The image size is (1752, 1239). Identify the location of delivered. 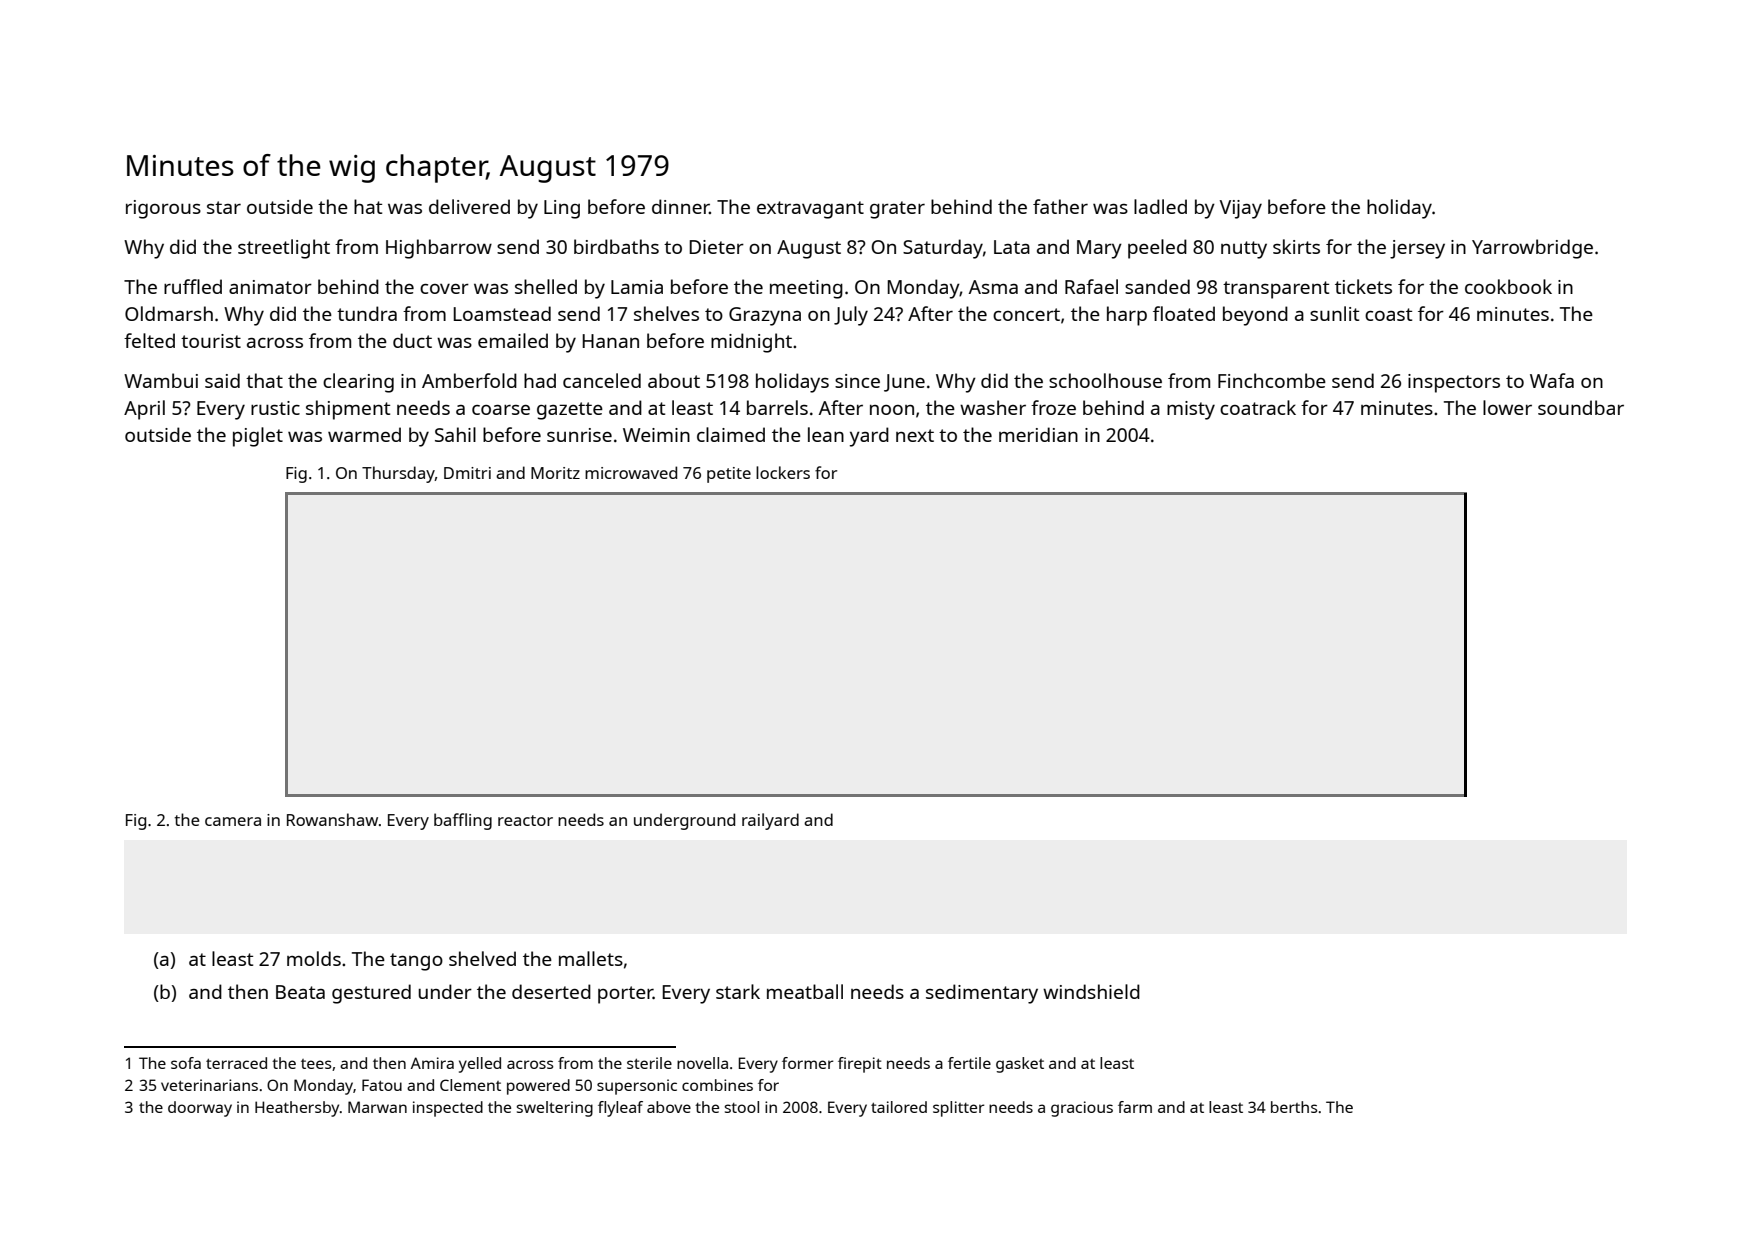
(469, 206).
